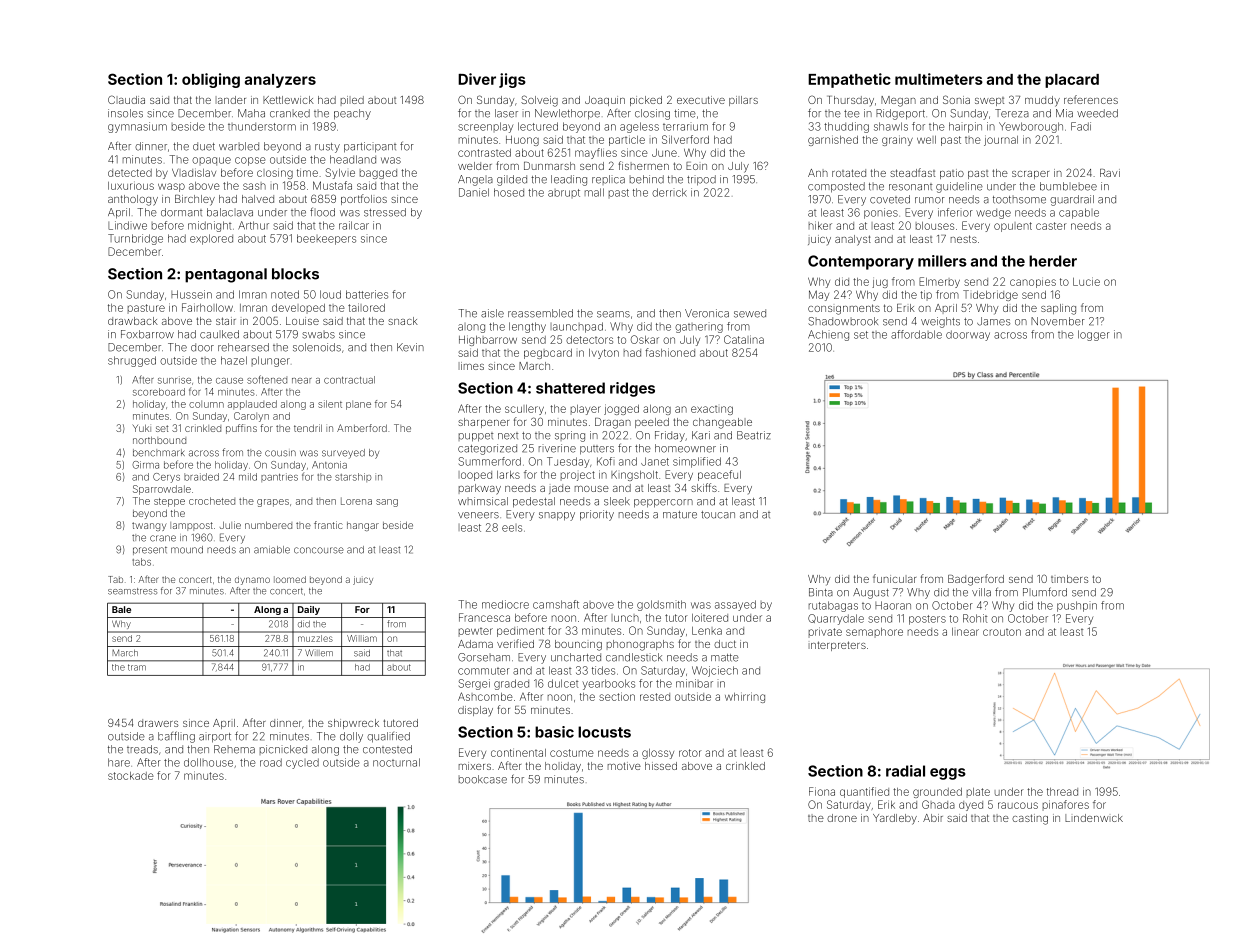  I want to click on steadfast, so click(912, 172).
